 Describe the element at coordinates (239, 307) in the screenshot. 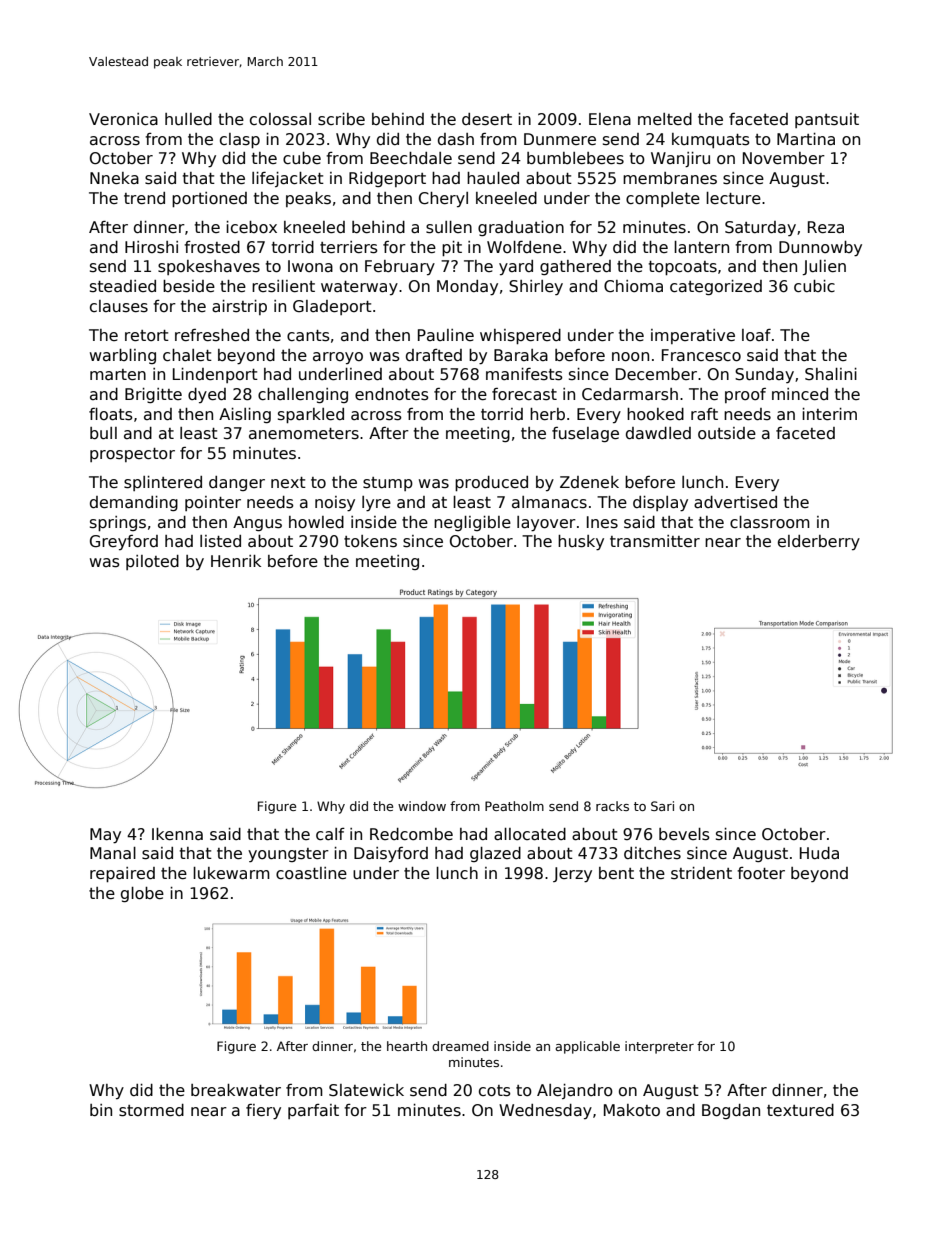

I see `airstrip` at that location.
